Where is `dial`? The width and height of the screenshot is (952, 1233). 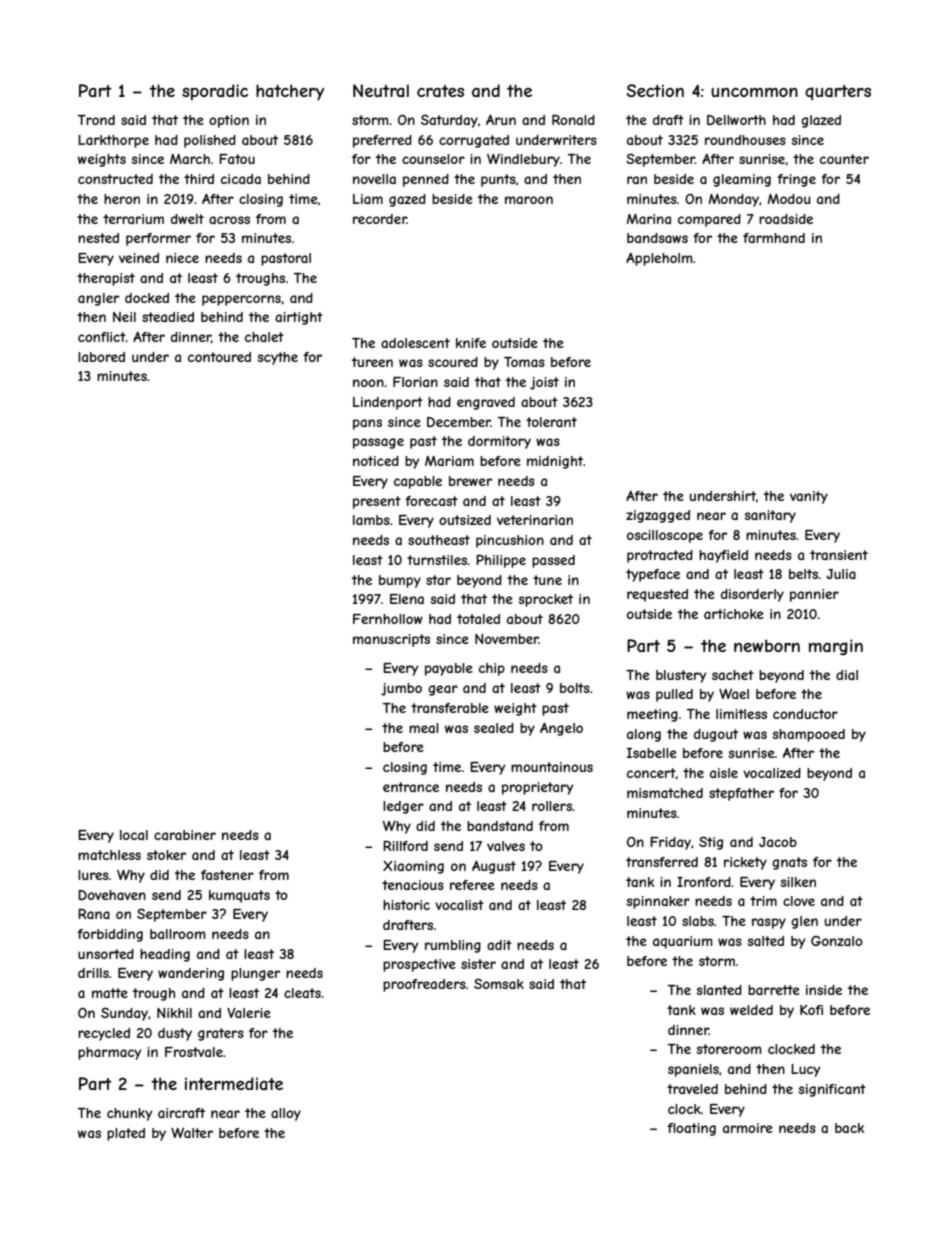 dial is located at coordinates (847, 675).
